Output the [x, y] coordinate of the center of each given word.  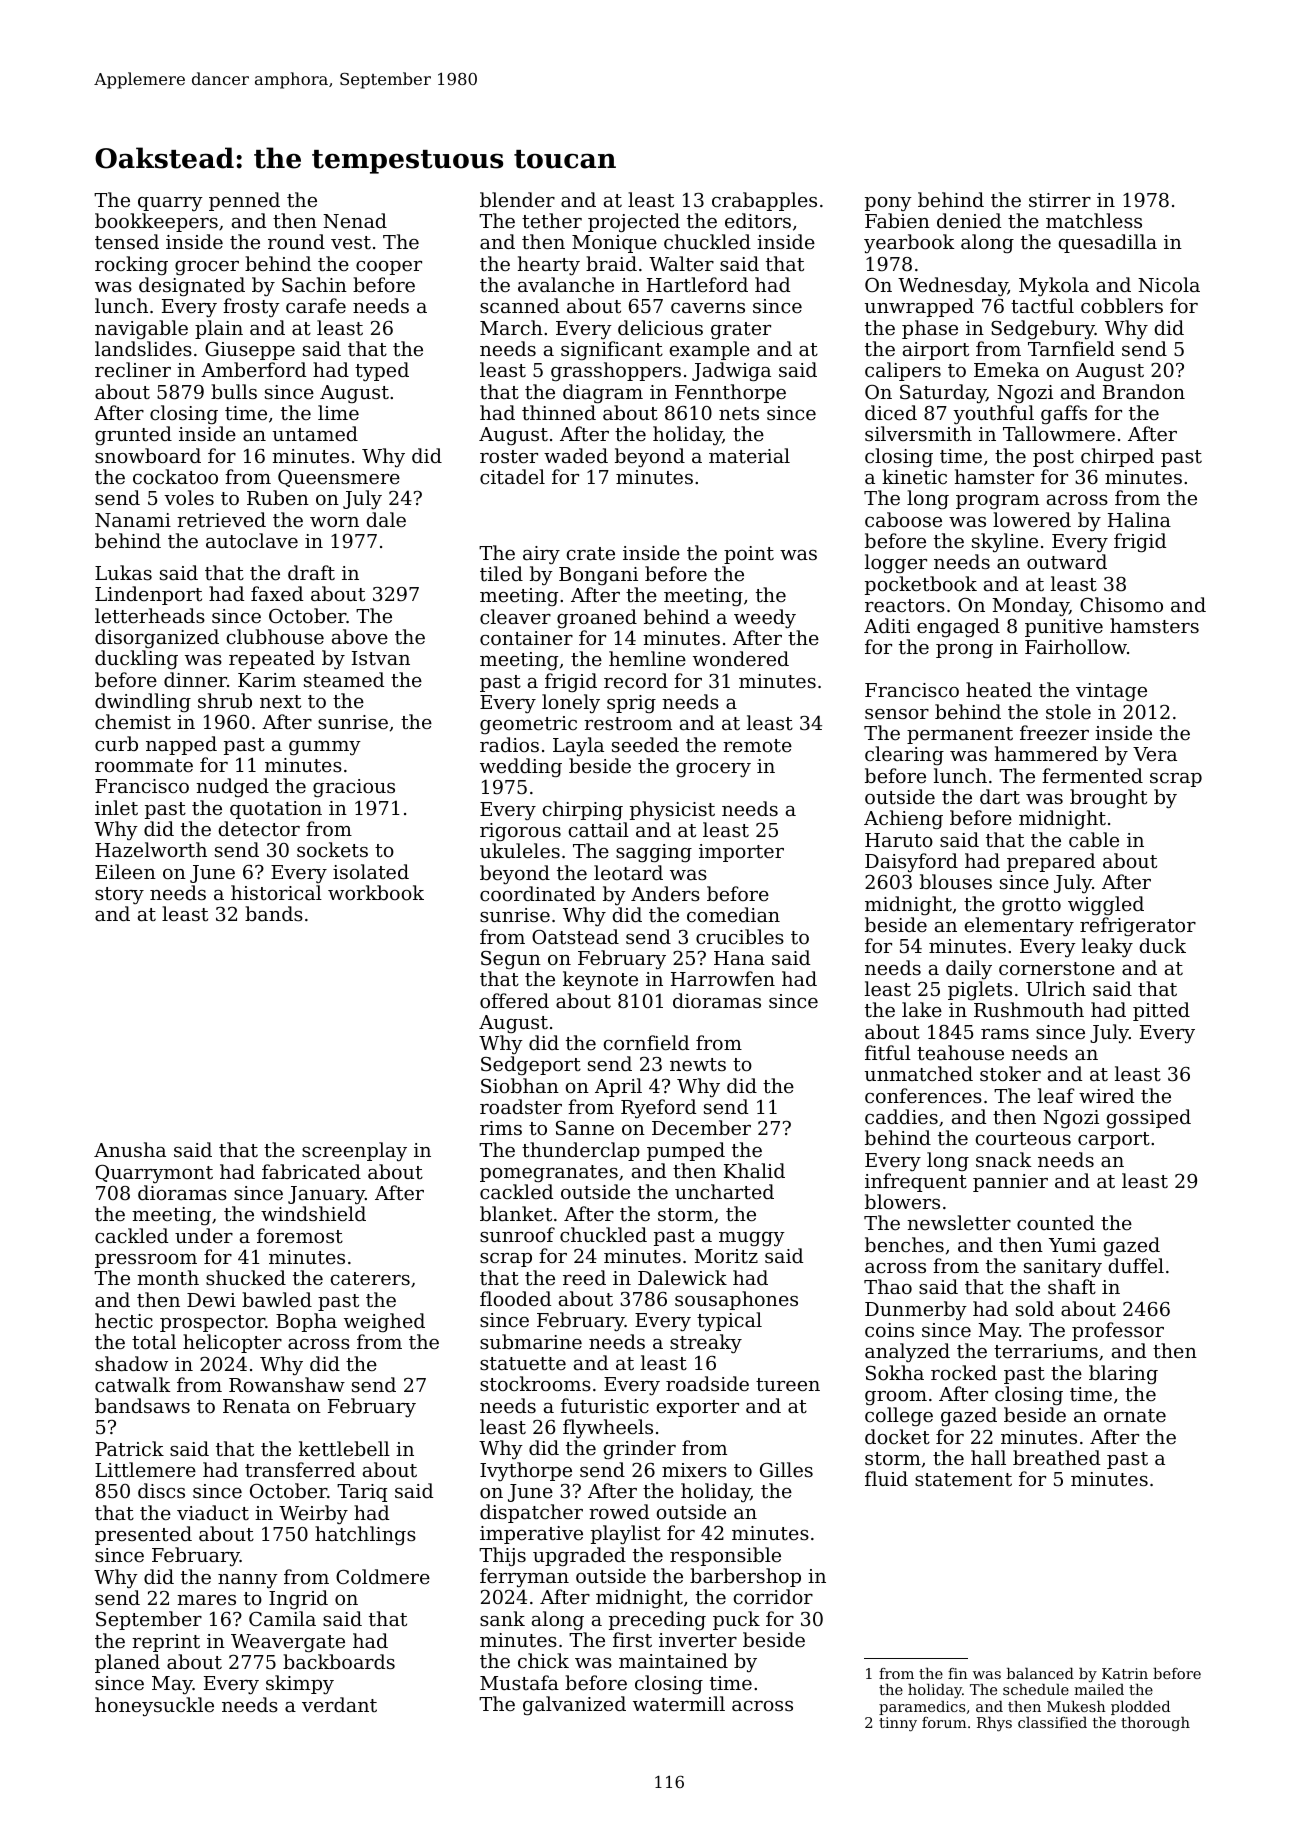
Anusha [130, 1149]
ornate [1135, 1415]
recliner [133, 369]
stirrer [1060, 200]
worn [334, 522]
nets [739, 413]
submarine [531, 1341]
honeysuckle [154, 1706]
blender [517, 199]
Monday [1030, 606]
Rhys [994, 1724]
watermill [679, 1703]
